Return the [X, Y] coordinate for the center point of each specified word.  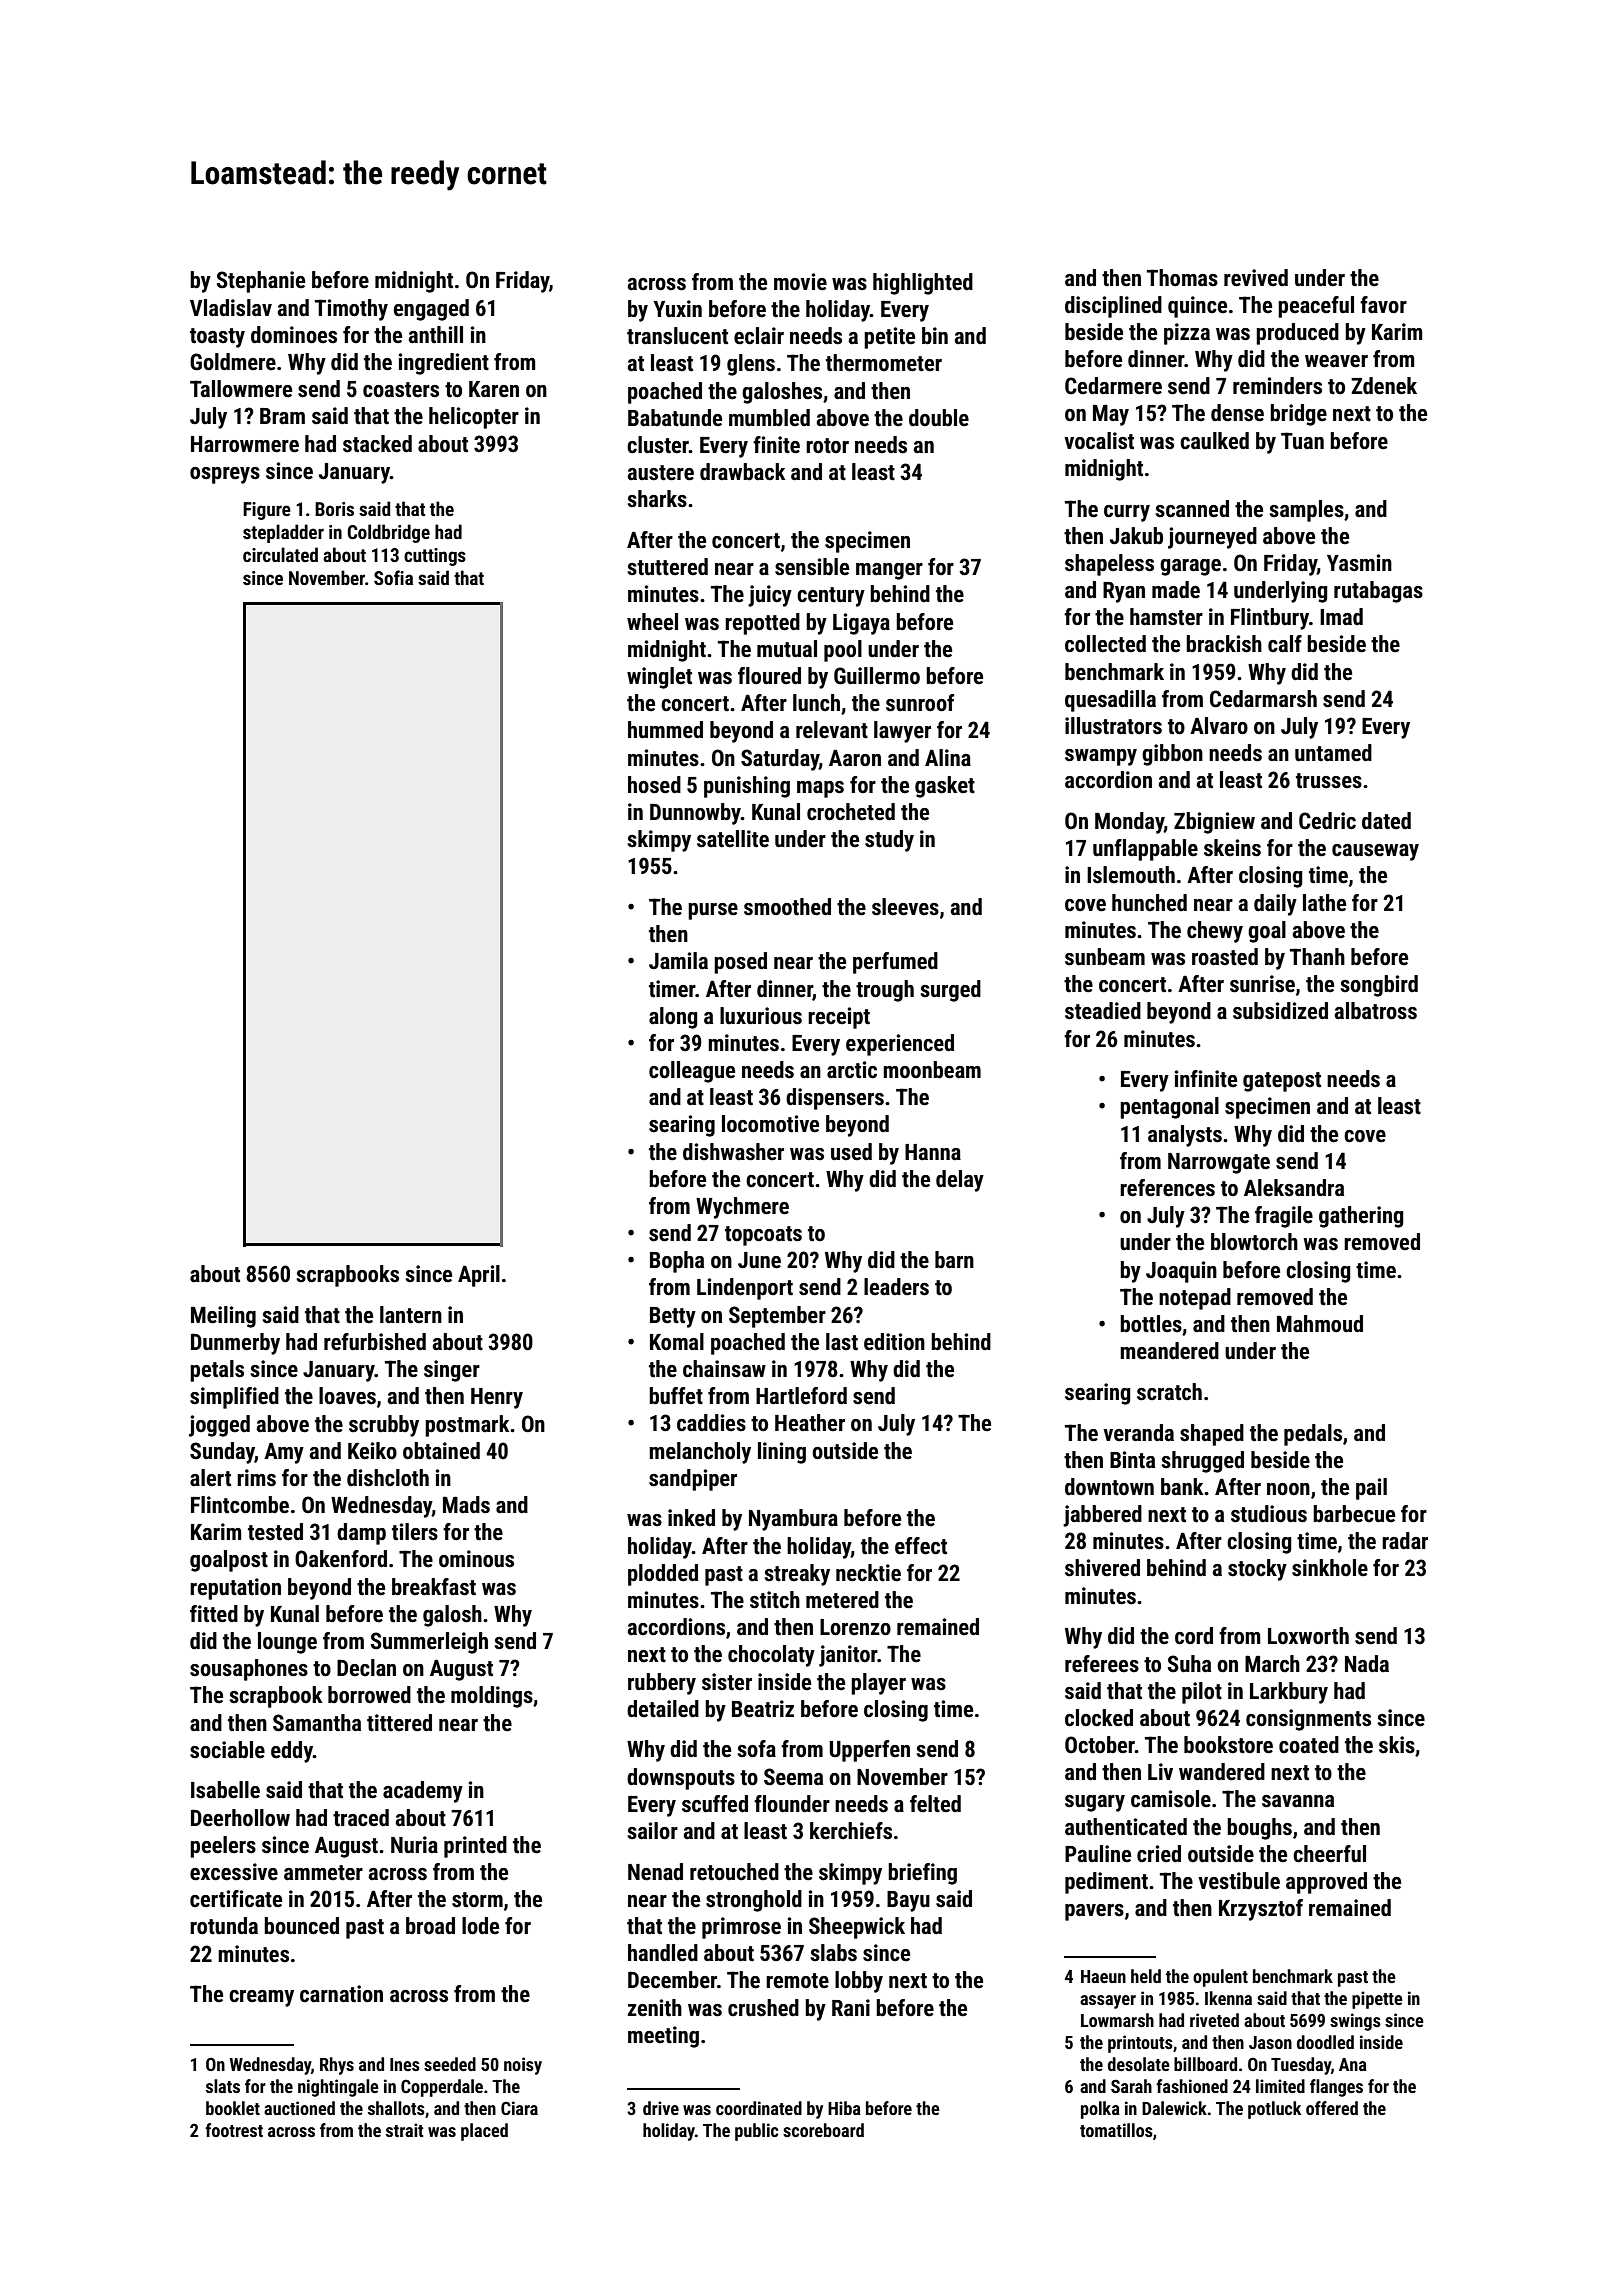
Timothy [351, 310]
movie [800, 282]
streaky [797, 1575]
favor [1383, 305]
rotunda [224, 1926]
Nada [1367, 1664]
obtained [441, 1451]
